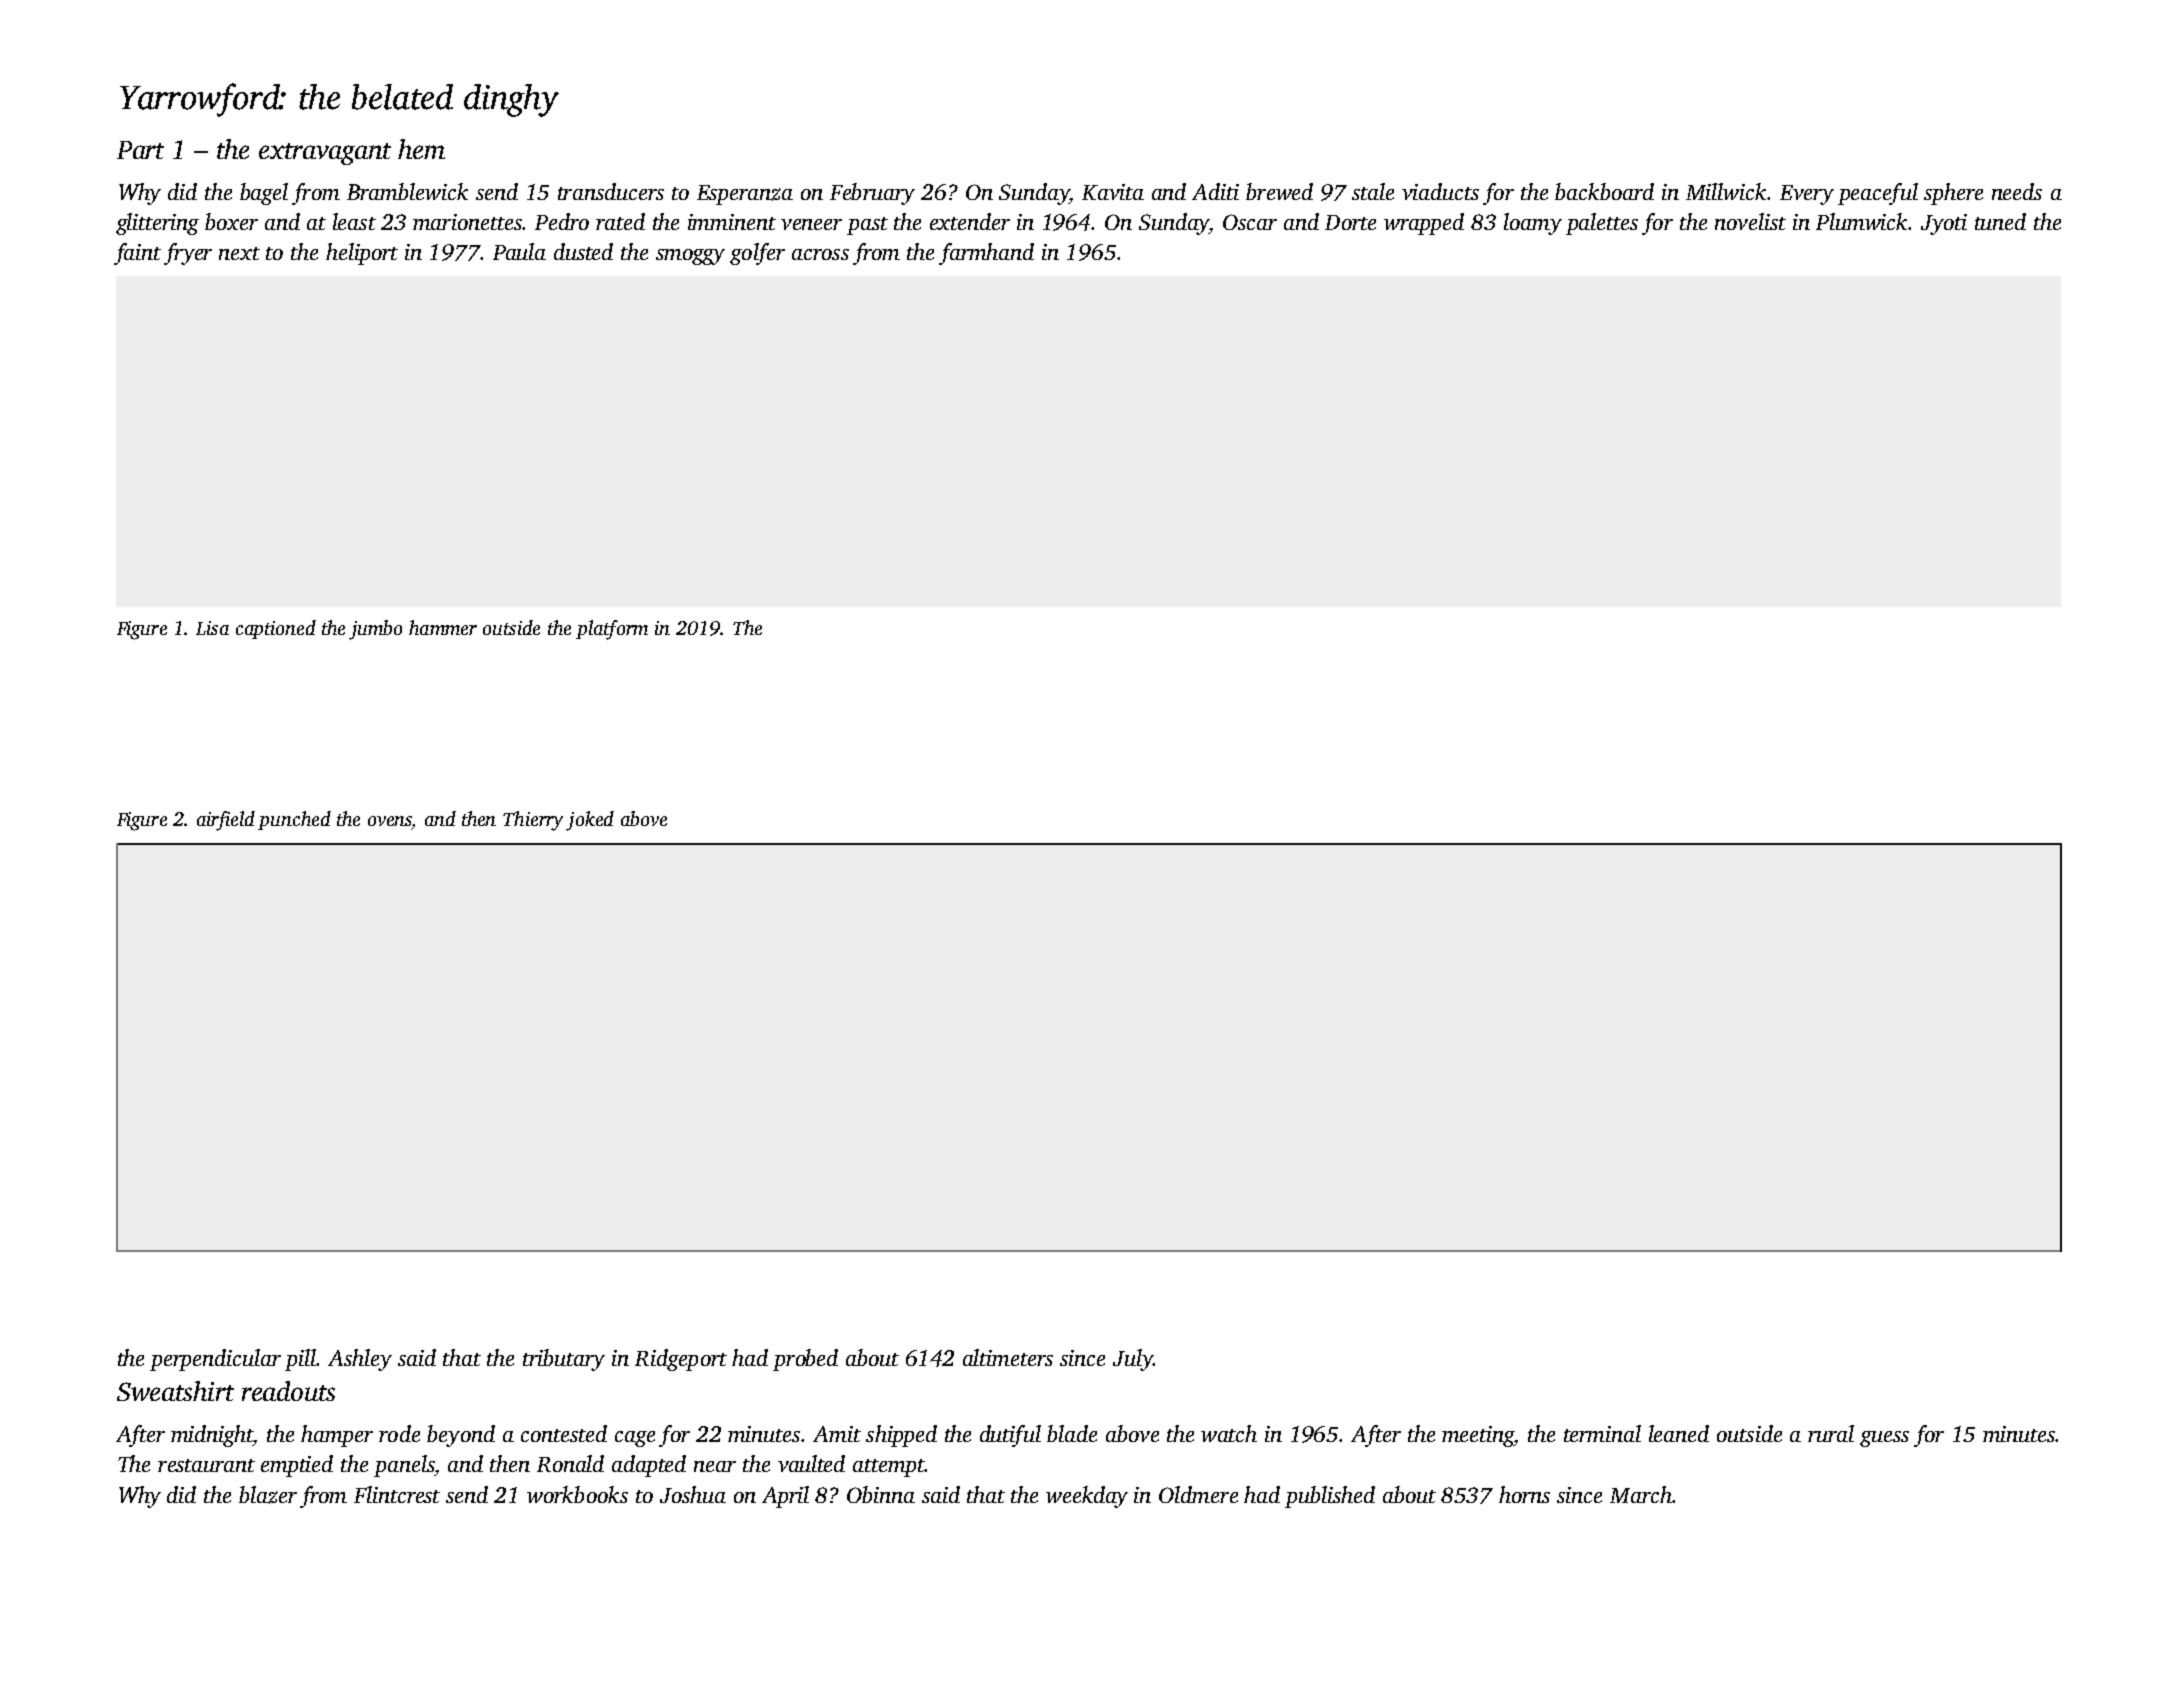 The image size is (2178, 1683). What do you see at coordinates (276, 629) in the document?
I see `captioned` at bounding box center [276, 629].
